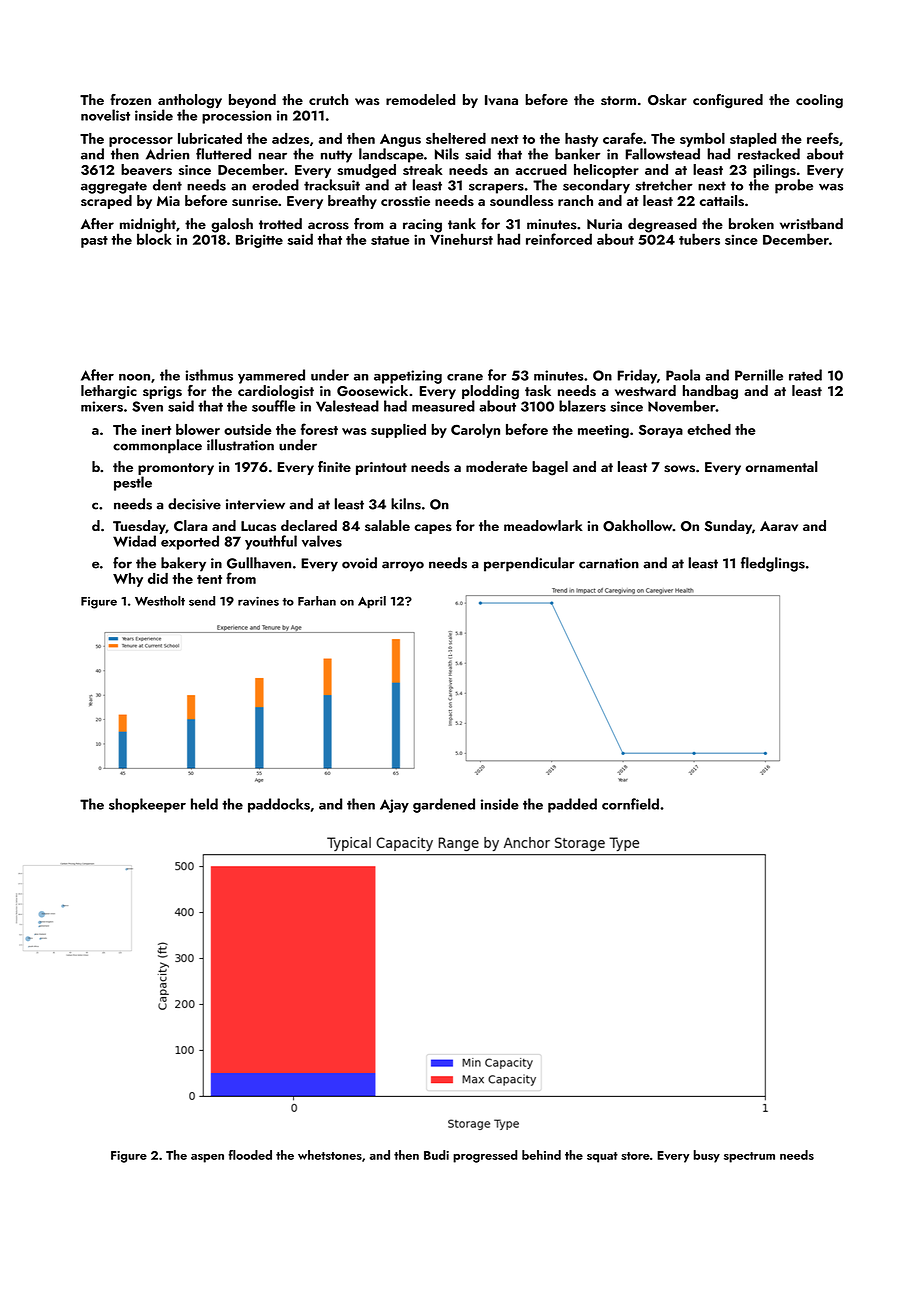  I want to click on Aarav, so click(779, 526).
